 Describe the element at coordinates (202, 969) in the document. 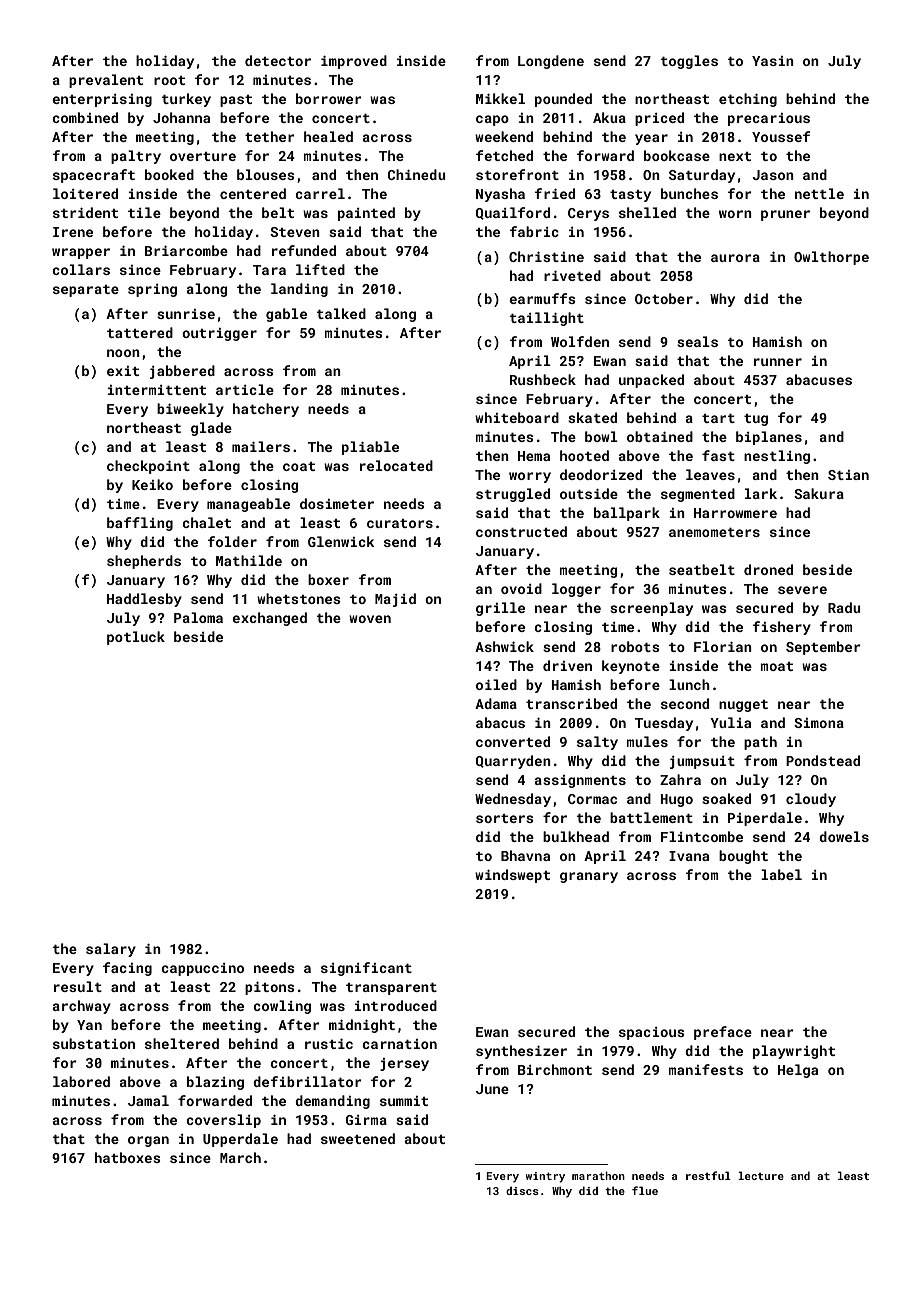

I see `cappuccino` at that location.
